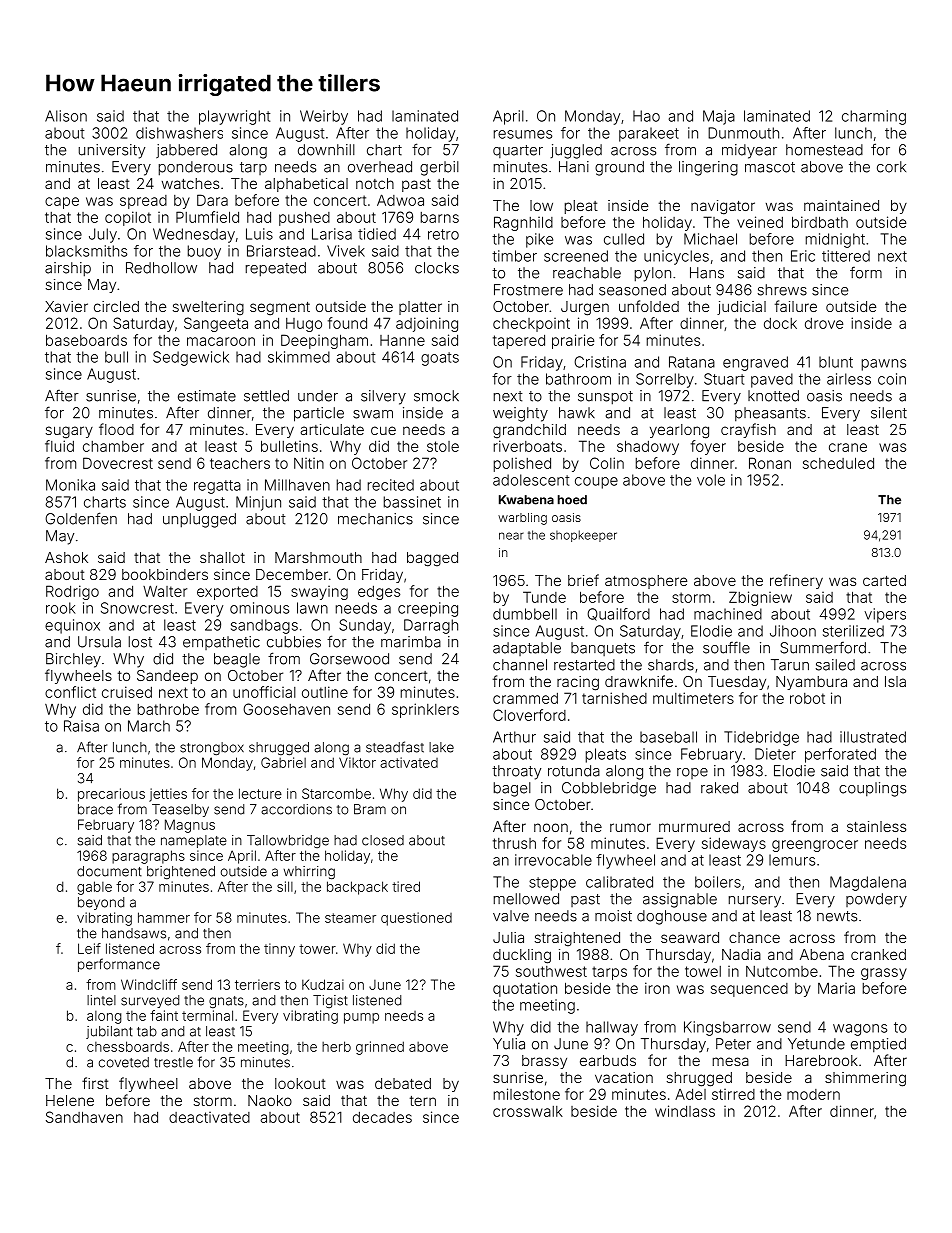 This page has width=952, height=1233. Describe the element at coordinates (89, 948) in the page. I see `Leif` at that location.
